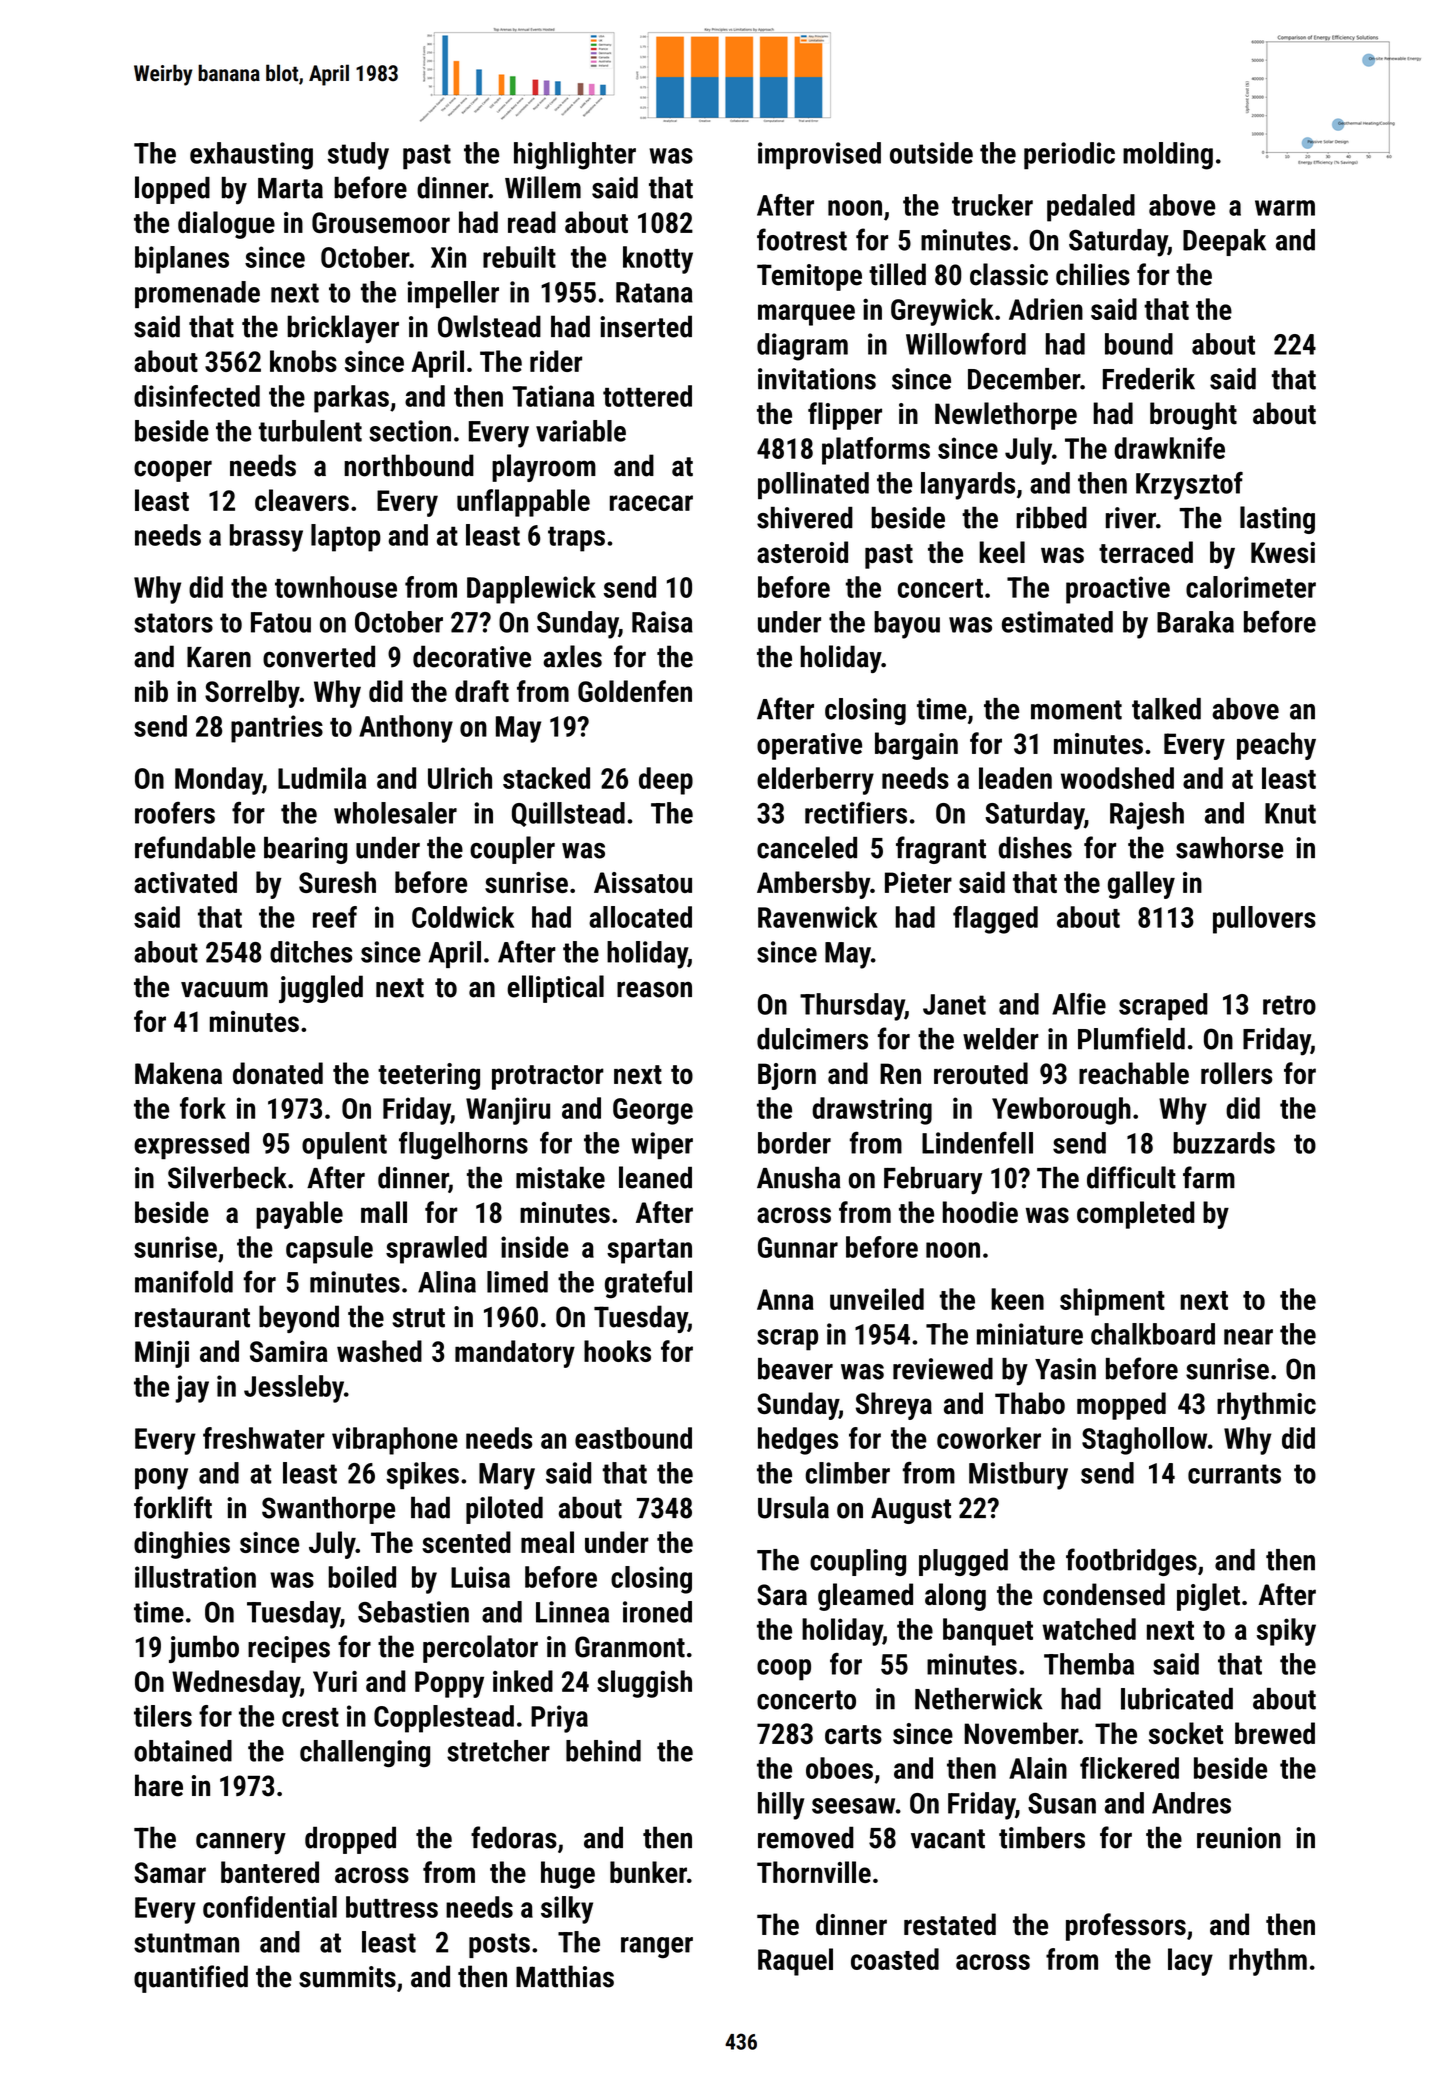 This image has height=2100, width=1450. I want to click on Xin, so click(448, 257).
